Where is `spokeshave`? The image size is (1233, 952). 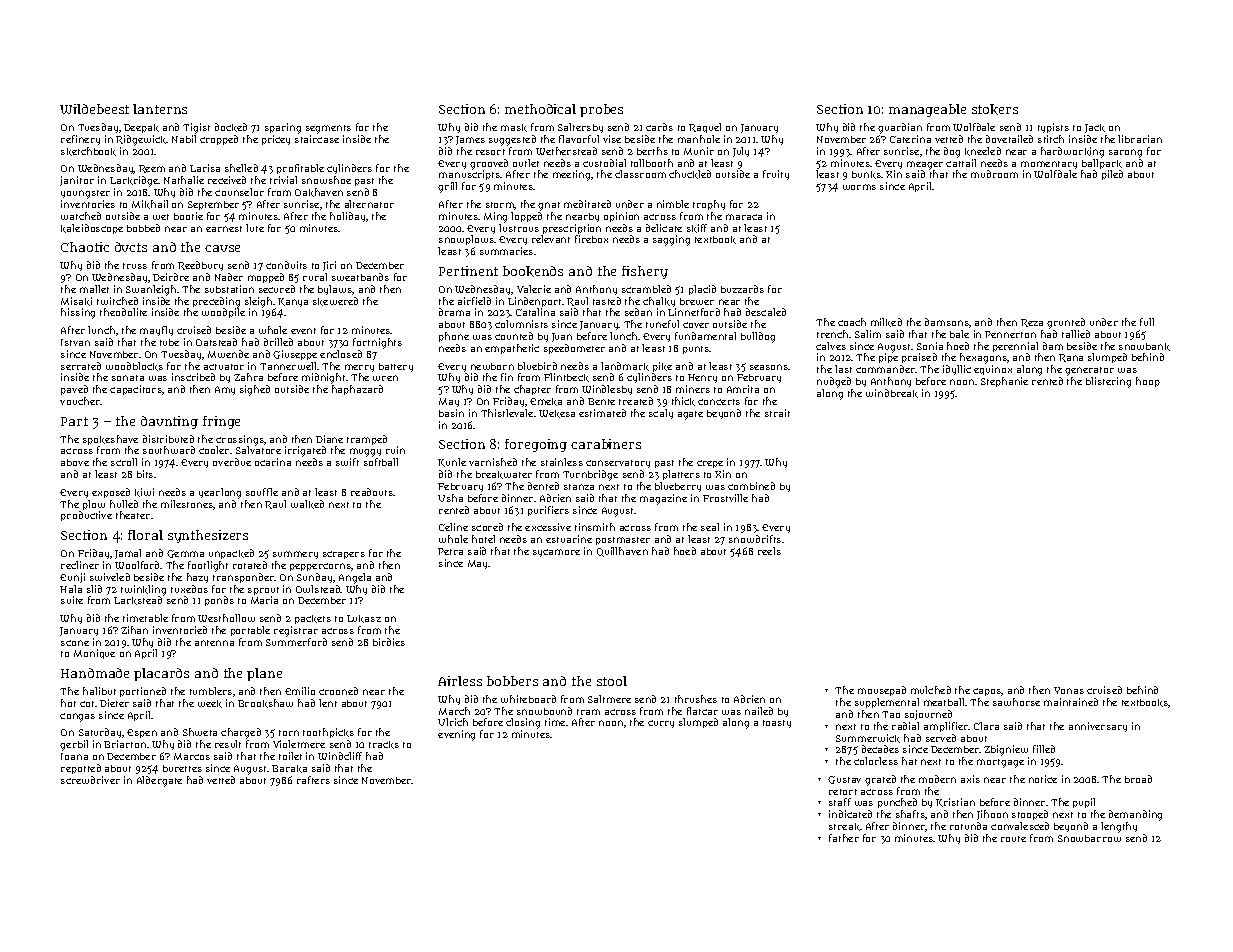 spokeshave is located at coordinates (110, 440).
